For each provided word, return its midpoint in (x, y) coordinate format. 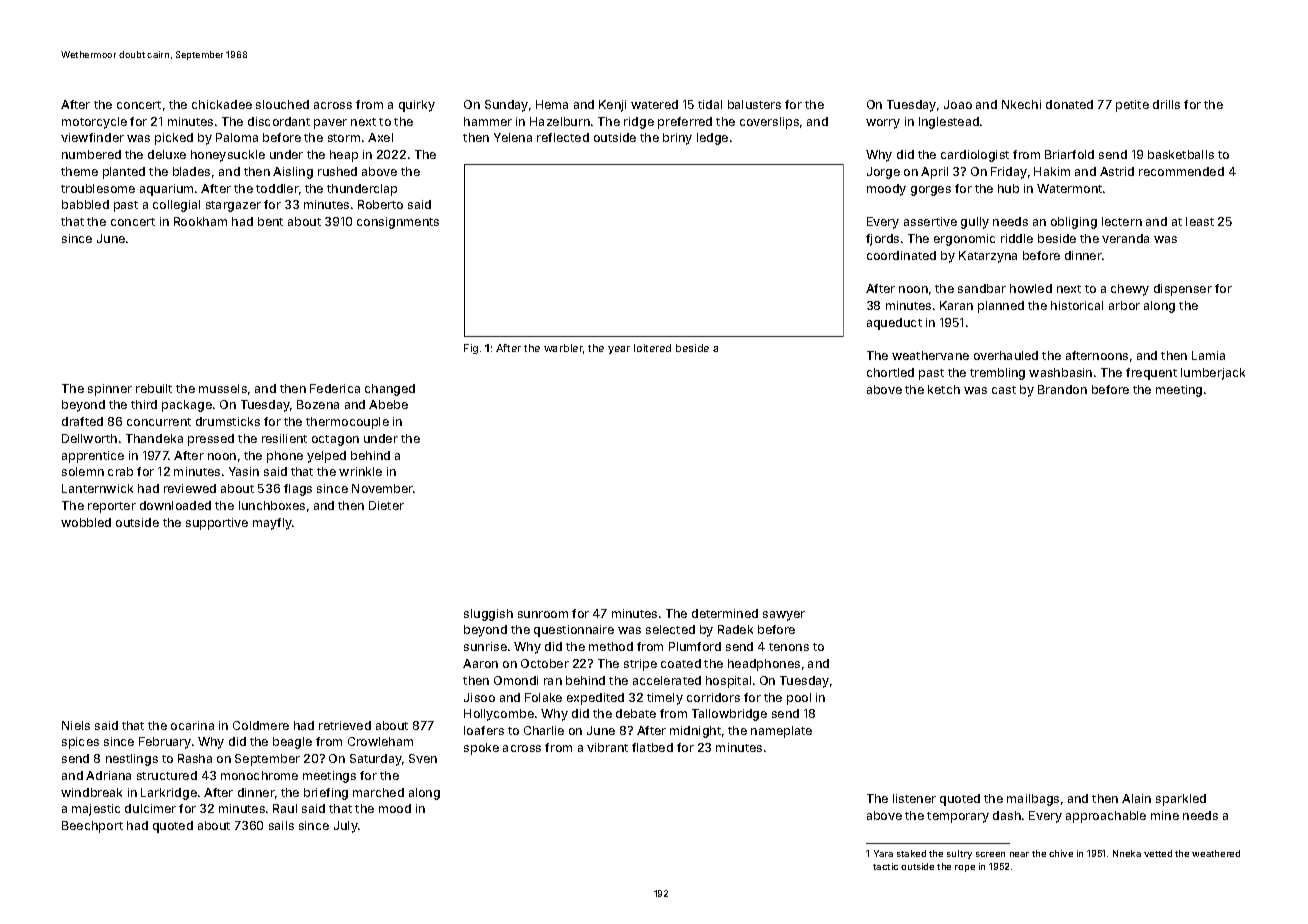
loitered (652, 348)
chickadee (222, 104)
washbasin (1060, 372)
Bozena (318, 404)
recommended (1181, 171)
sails (281, 825)
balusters (754, 104)
